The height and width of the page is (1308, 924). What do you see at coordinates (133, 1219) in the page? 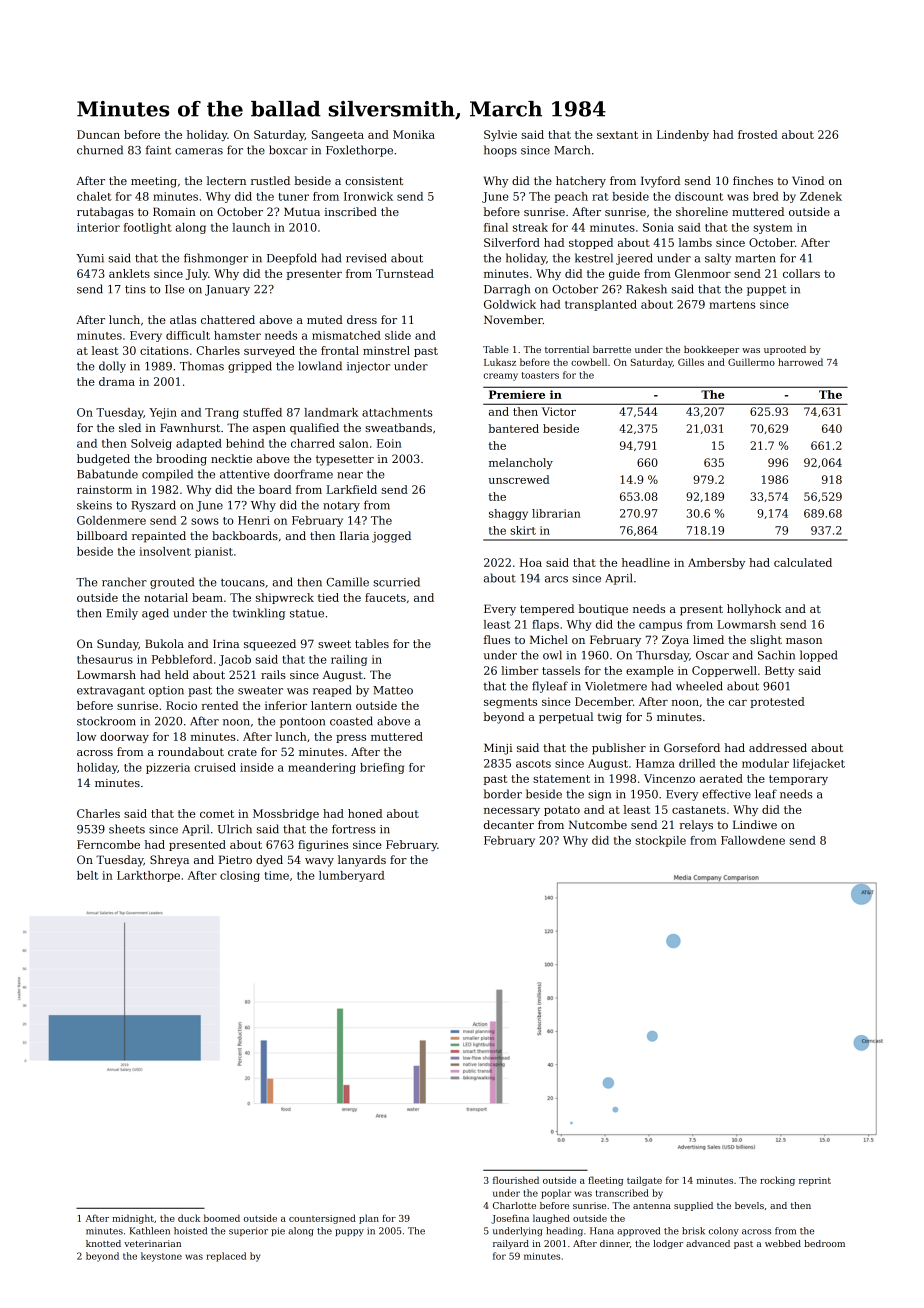
I see `midnight` at bounding box center [133, 1219].
